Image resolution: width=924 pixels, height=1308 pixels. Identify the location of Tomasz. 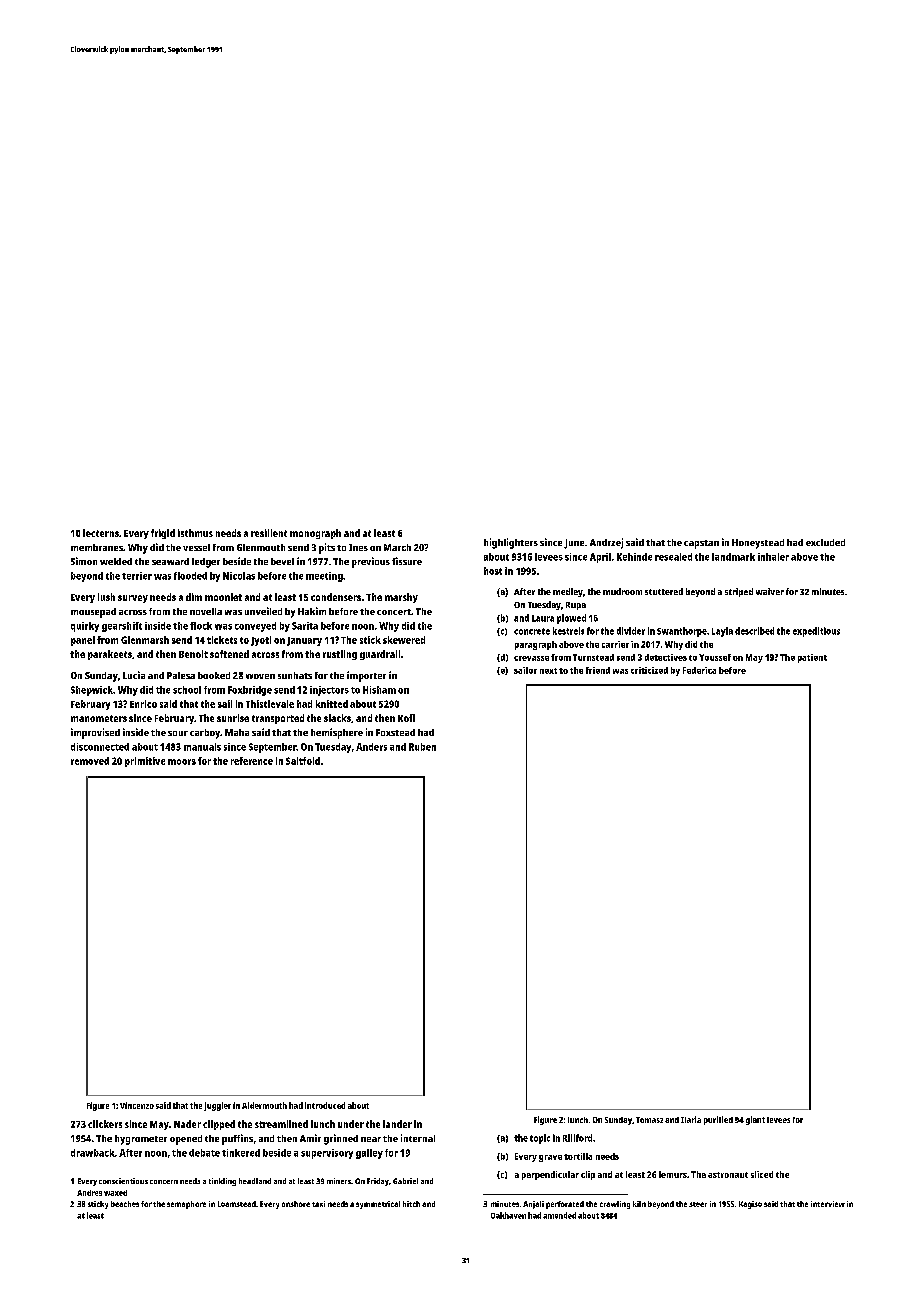
(649, 1120).
